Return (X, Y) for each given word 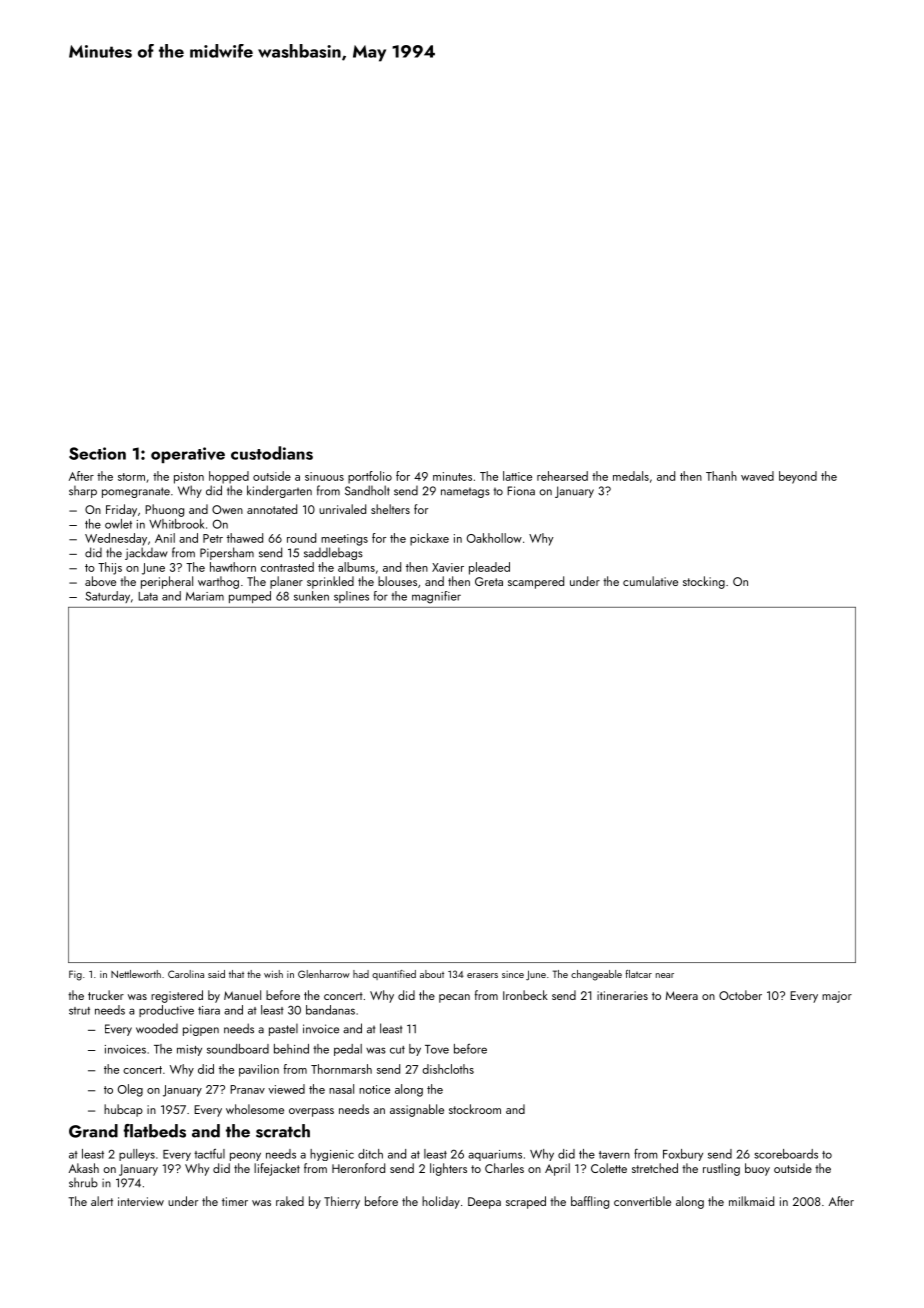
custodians (272, 453)
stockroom (475, 1109)
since (513, 974)
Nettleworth (136, 974)
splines (351, 597)
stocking (704, 582)
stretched (655, 1168)
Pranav (247, 1089)
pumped (250, 597)
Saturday (107, 597)
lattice (517, 476)
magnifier (436, 597)
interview (141, 1201)
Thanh (721, 476)
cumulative (650, 581)
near (665, 975)
